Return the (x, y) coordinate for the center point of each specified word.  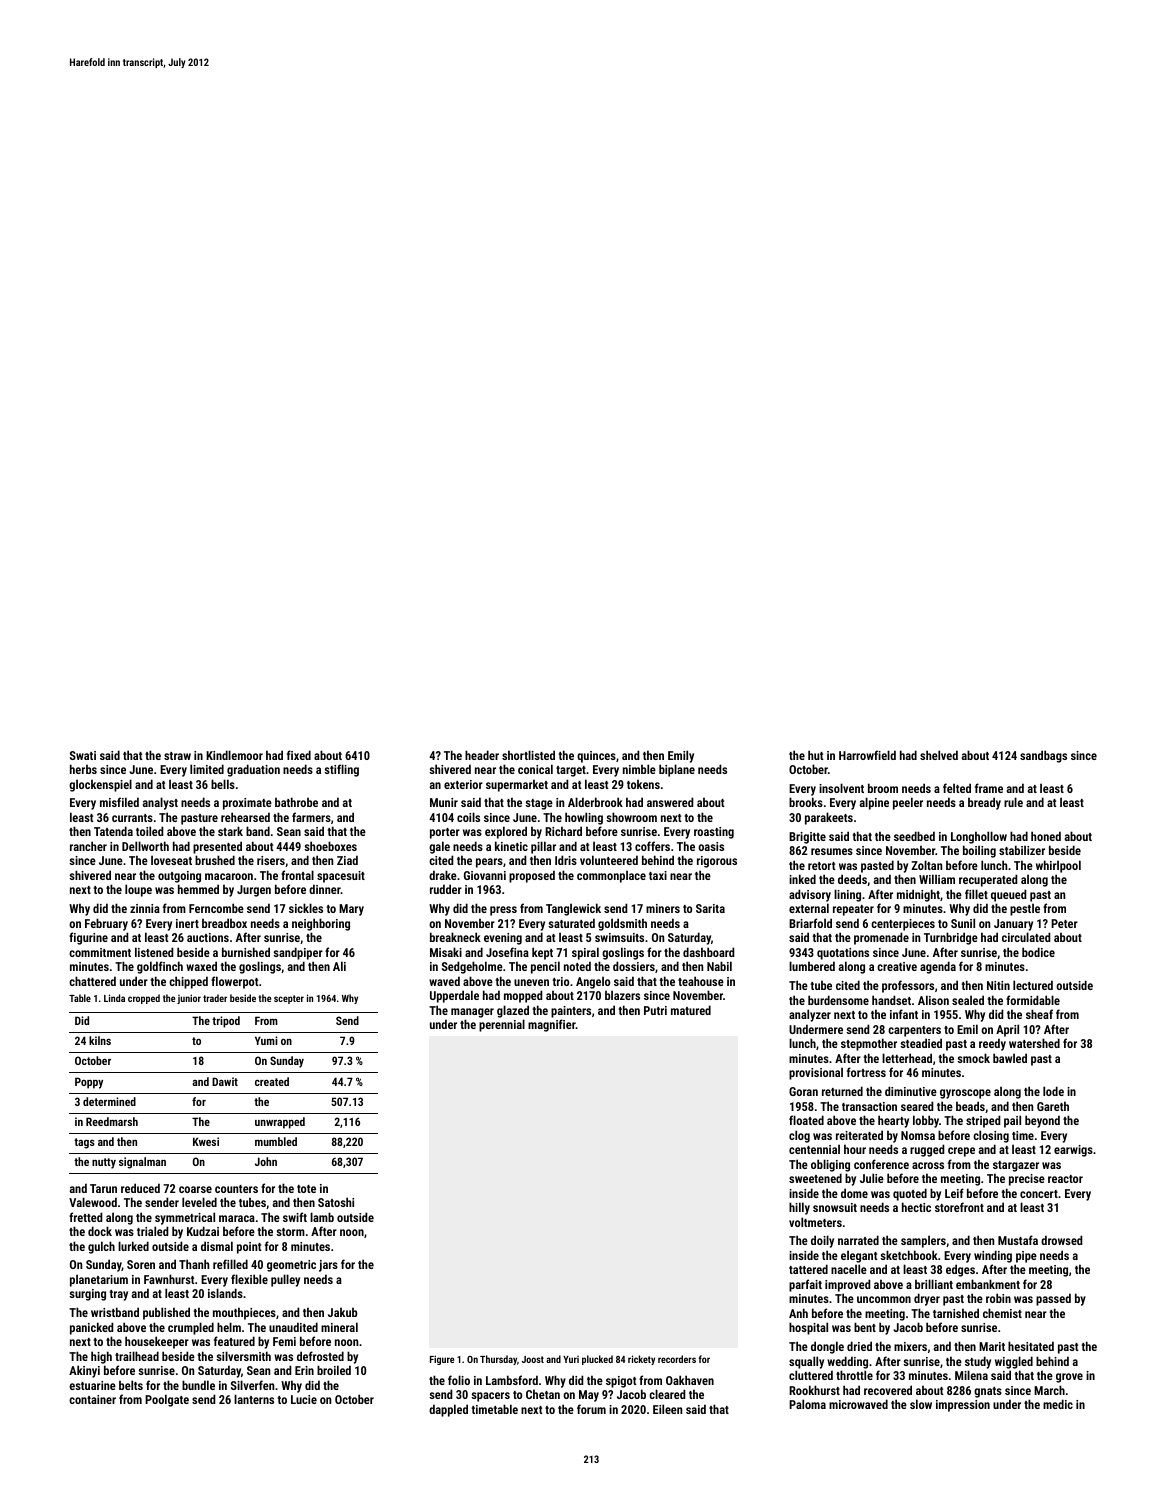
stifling (341, 770)
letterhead (907, 1058)
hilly (799, 1208)
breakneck (455, 937)
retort (822, 866)
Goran (803, 1091)
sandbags (1043, 756)
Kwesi (206, 1141)
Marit (992, 1346)
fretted (86, 1217)
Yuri (571, 1359)
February (106, 924)
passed (1053, 1299)
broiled (334, 1370)
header (482, 755)
